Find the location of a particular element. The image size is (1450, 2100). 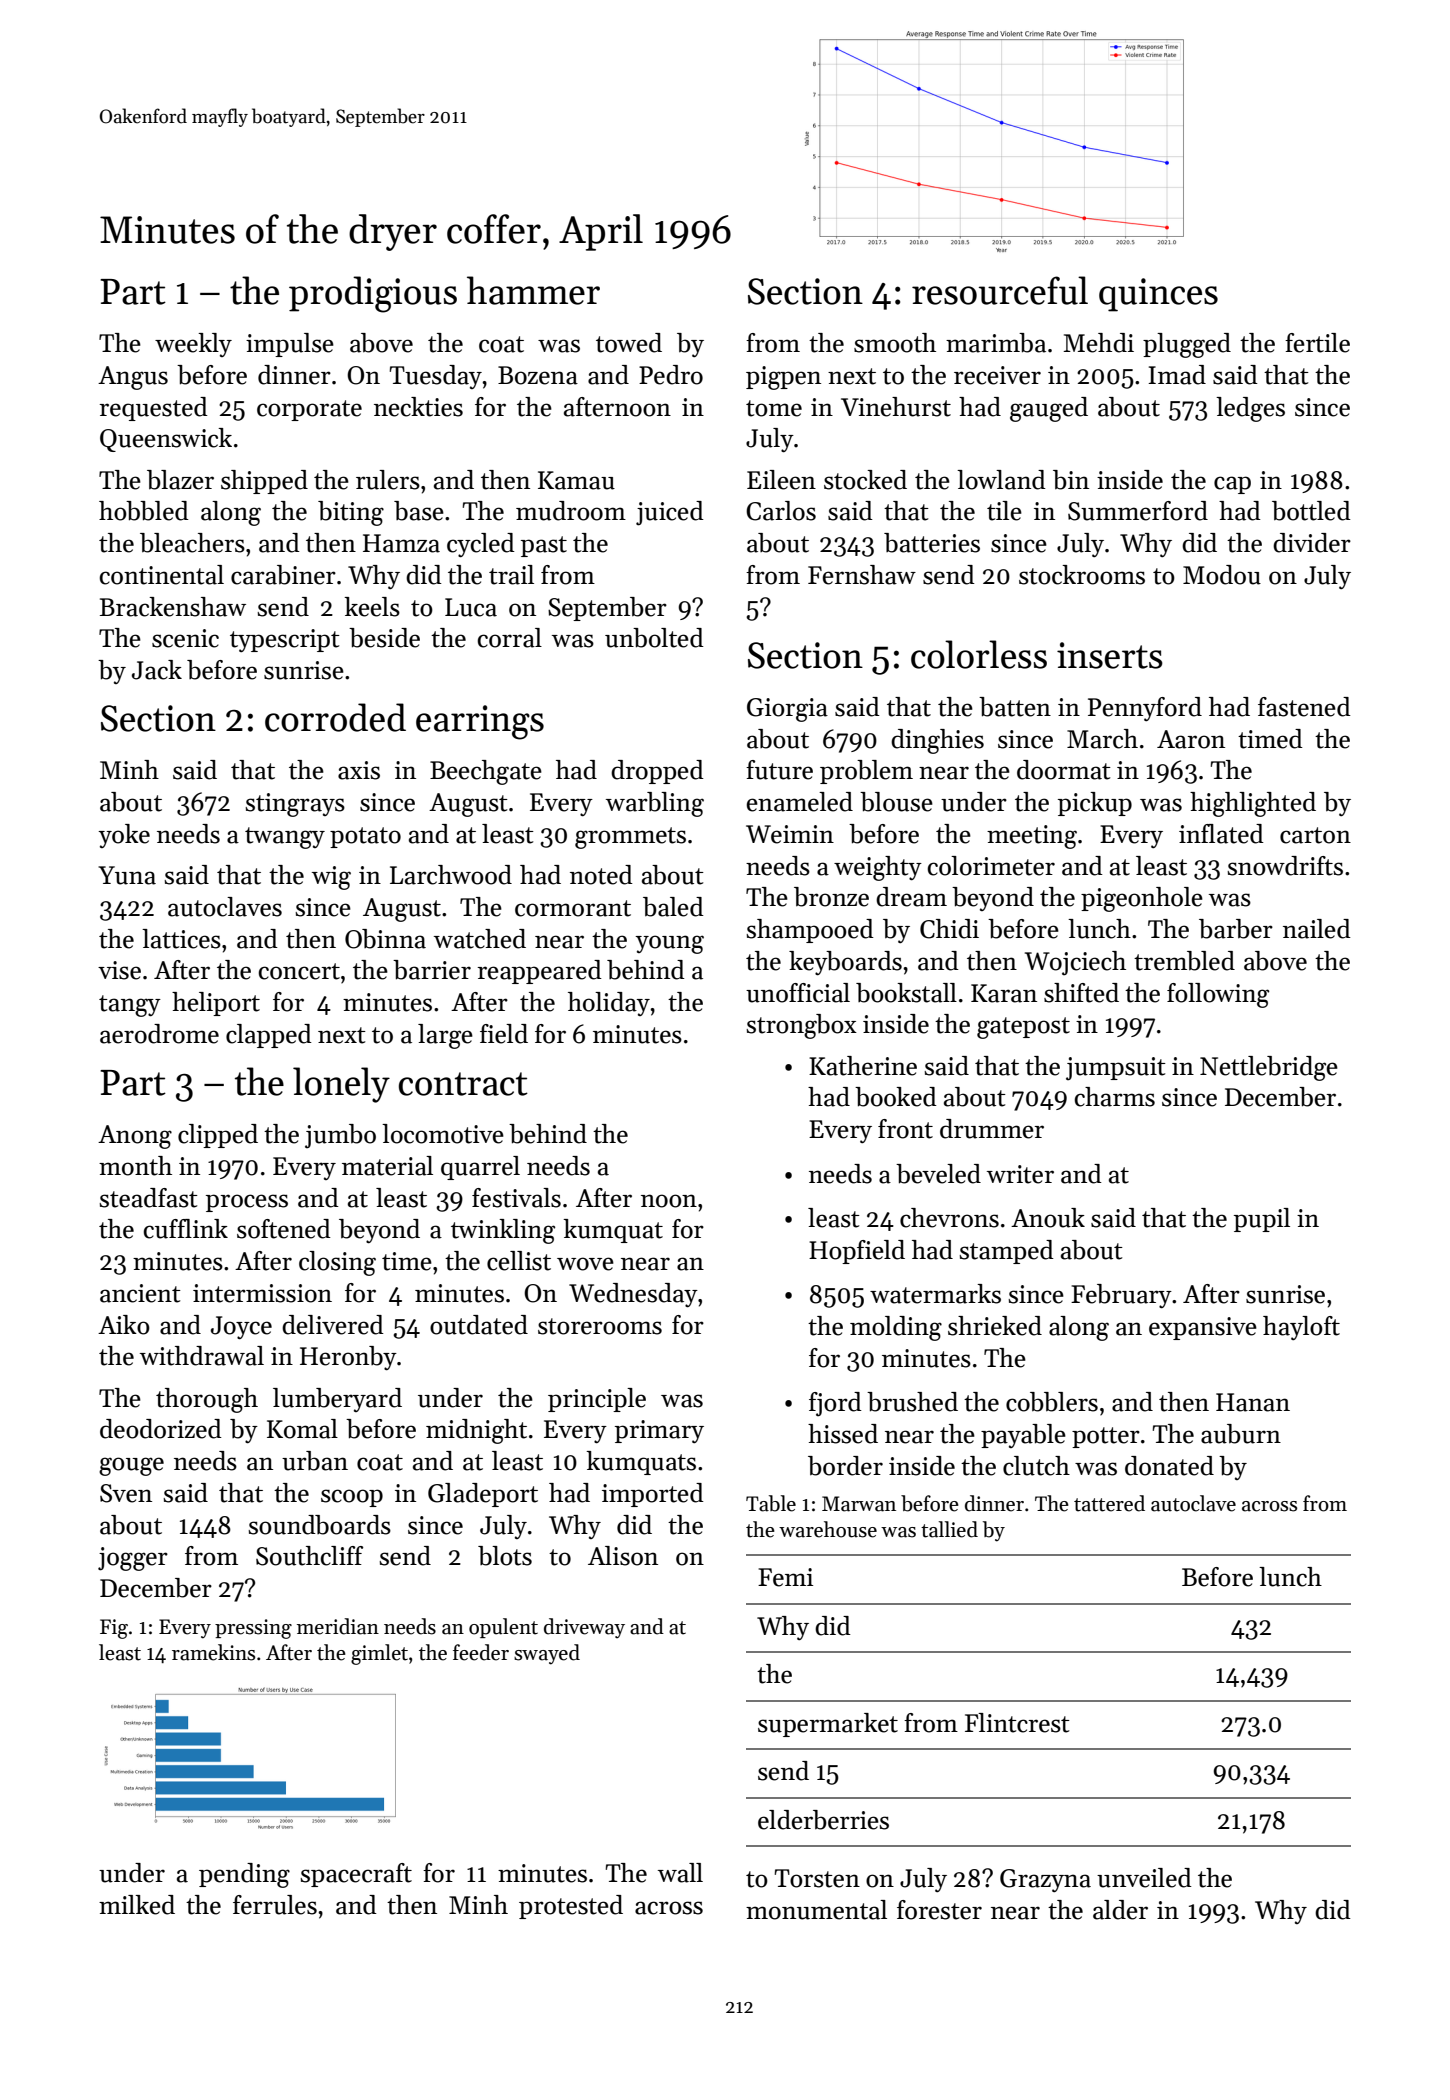

stockrooms is located at coordinates (1082, 575).
